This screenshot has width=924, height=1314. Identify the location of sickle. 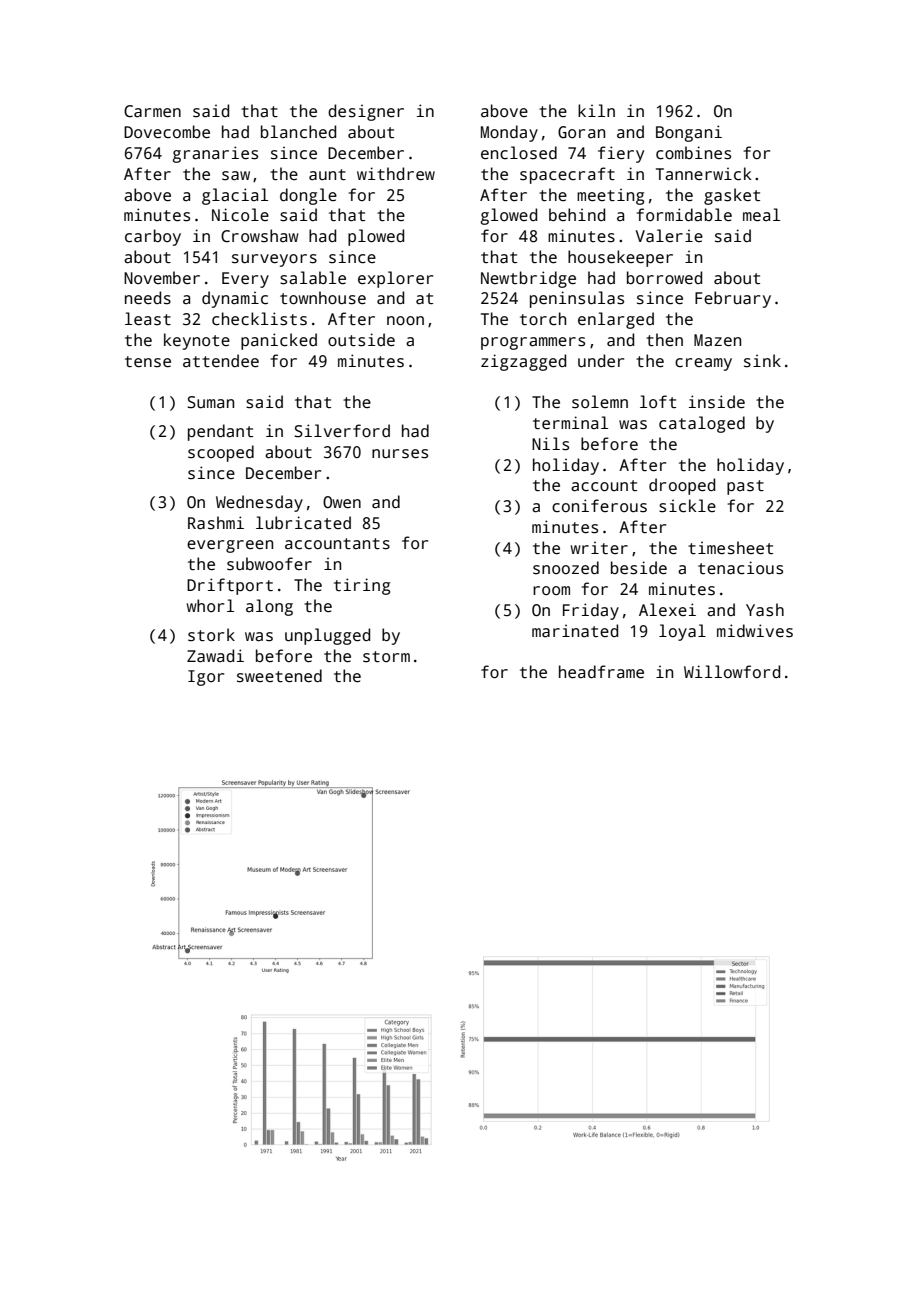
(687, 506).
